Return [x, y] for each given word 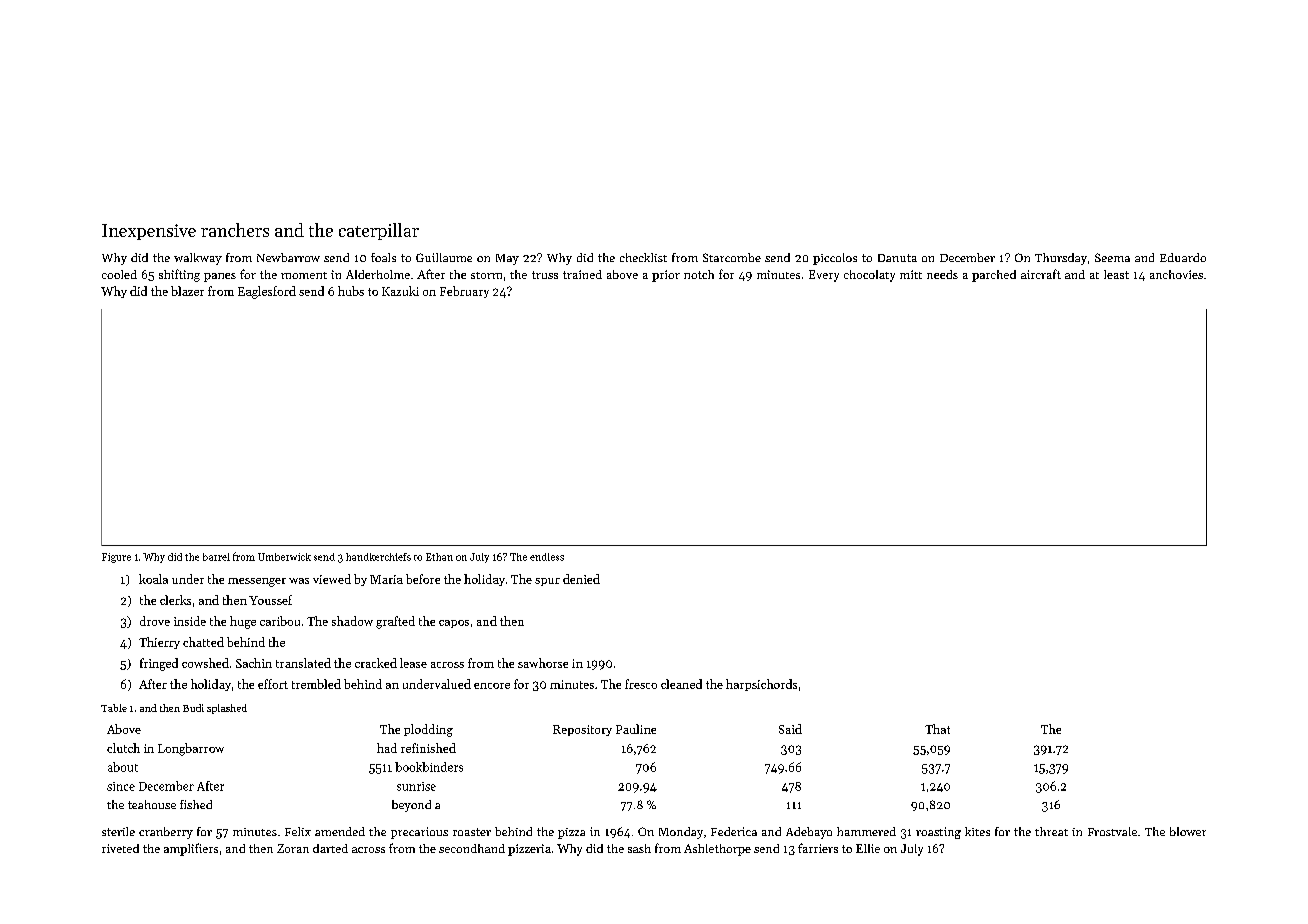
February [464, 292]
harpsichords [761, 685]
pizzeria [529, 850]
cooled [119, 274]
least [1116, 274]
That [937, 729]
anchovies [1176, 274]
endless [547, 557]
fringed [159, 664]
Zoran [293, 848]
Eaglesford [267, 292]
